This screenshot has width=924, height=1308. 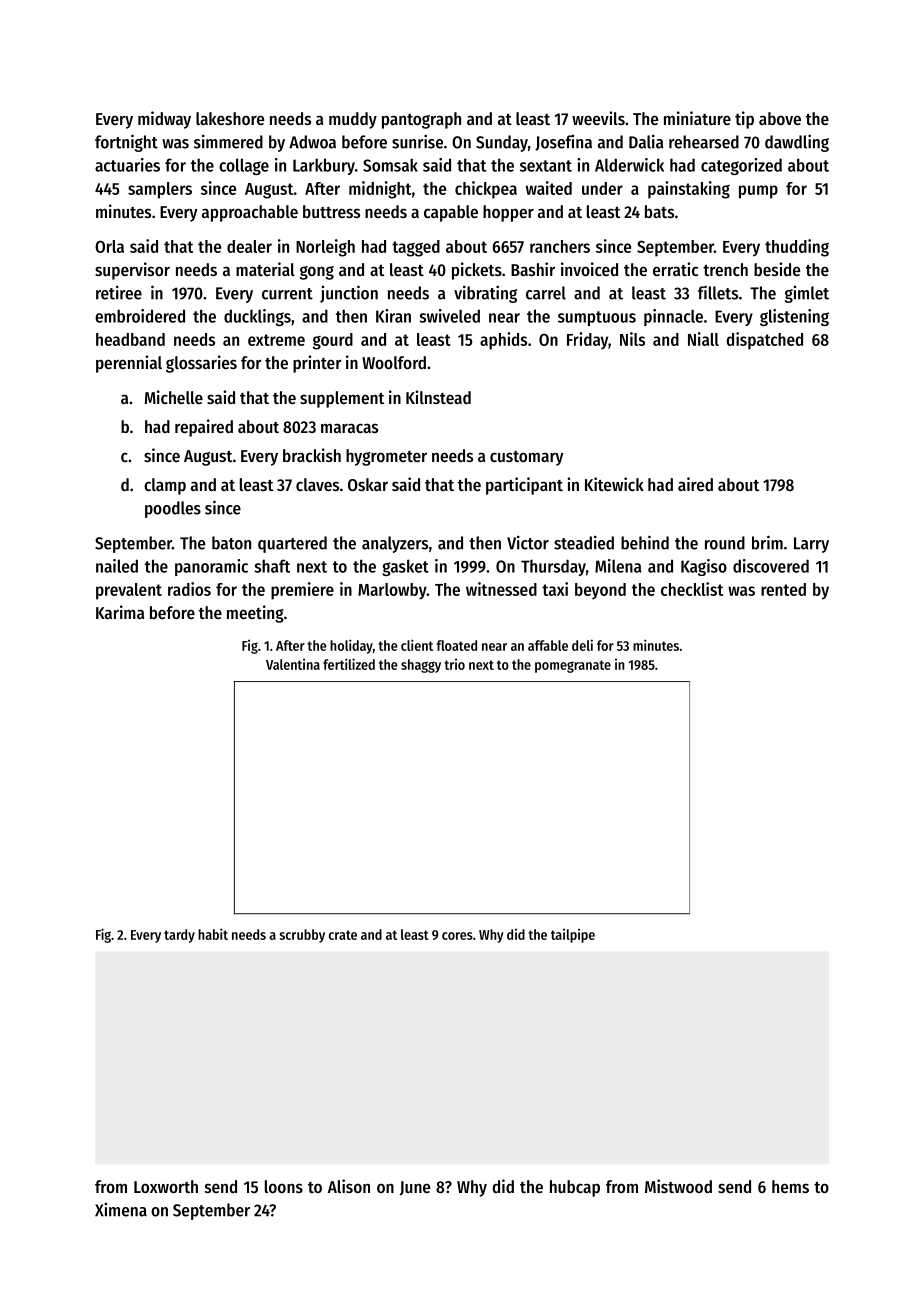 I want to click on loons, so click(x=284, y=1186).
